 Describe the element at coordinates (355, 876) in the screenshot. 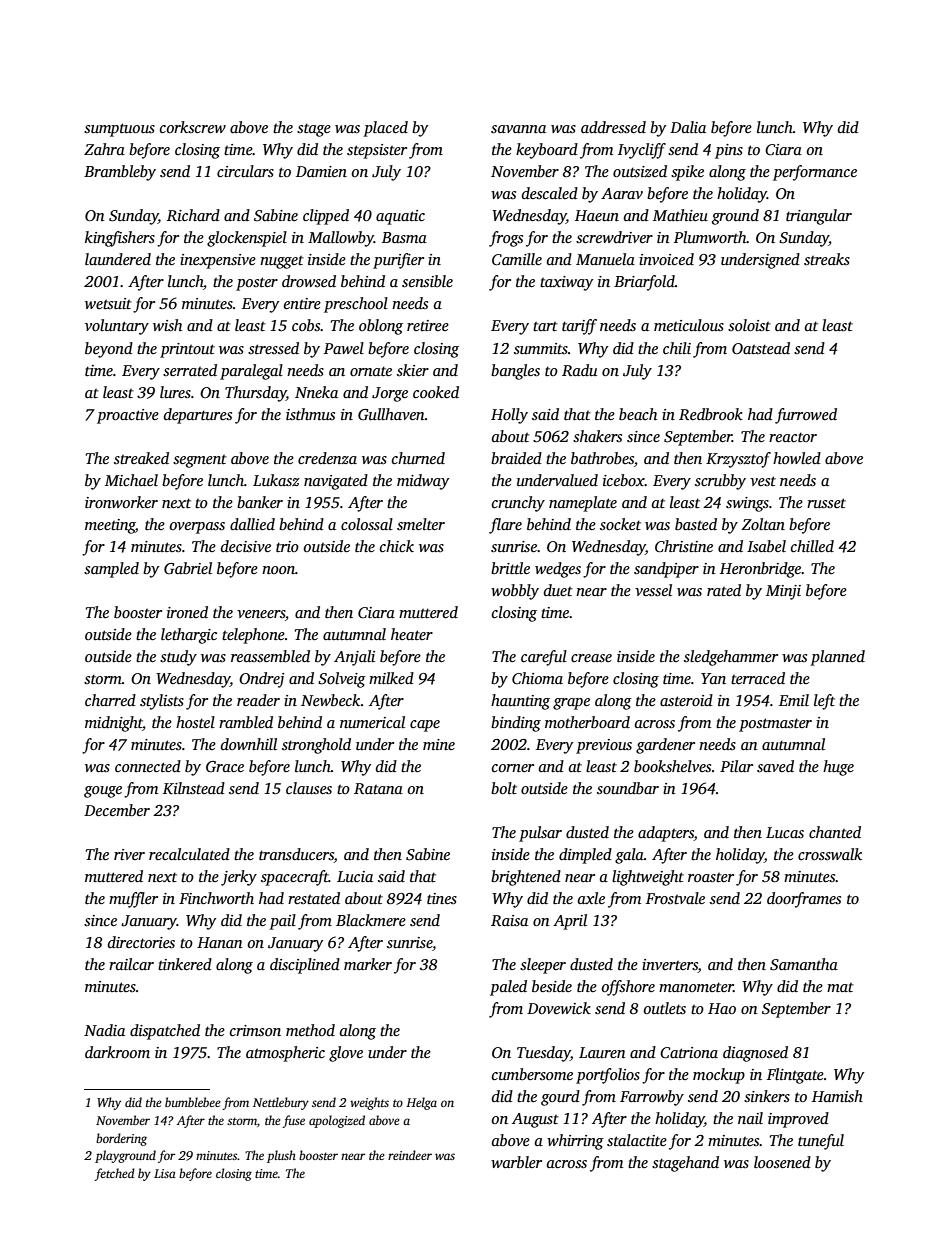

I see `Lucia` at that location.
